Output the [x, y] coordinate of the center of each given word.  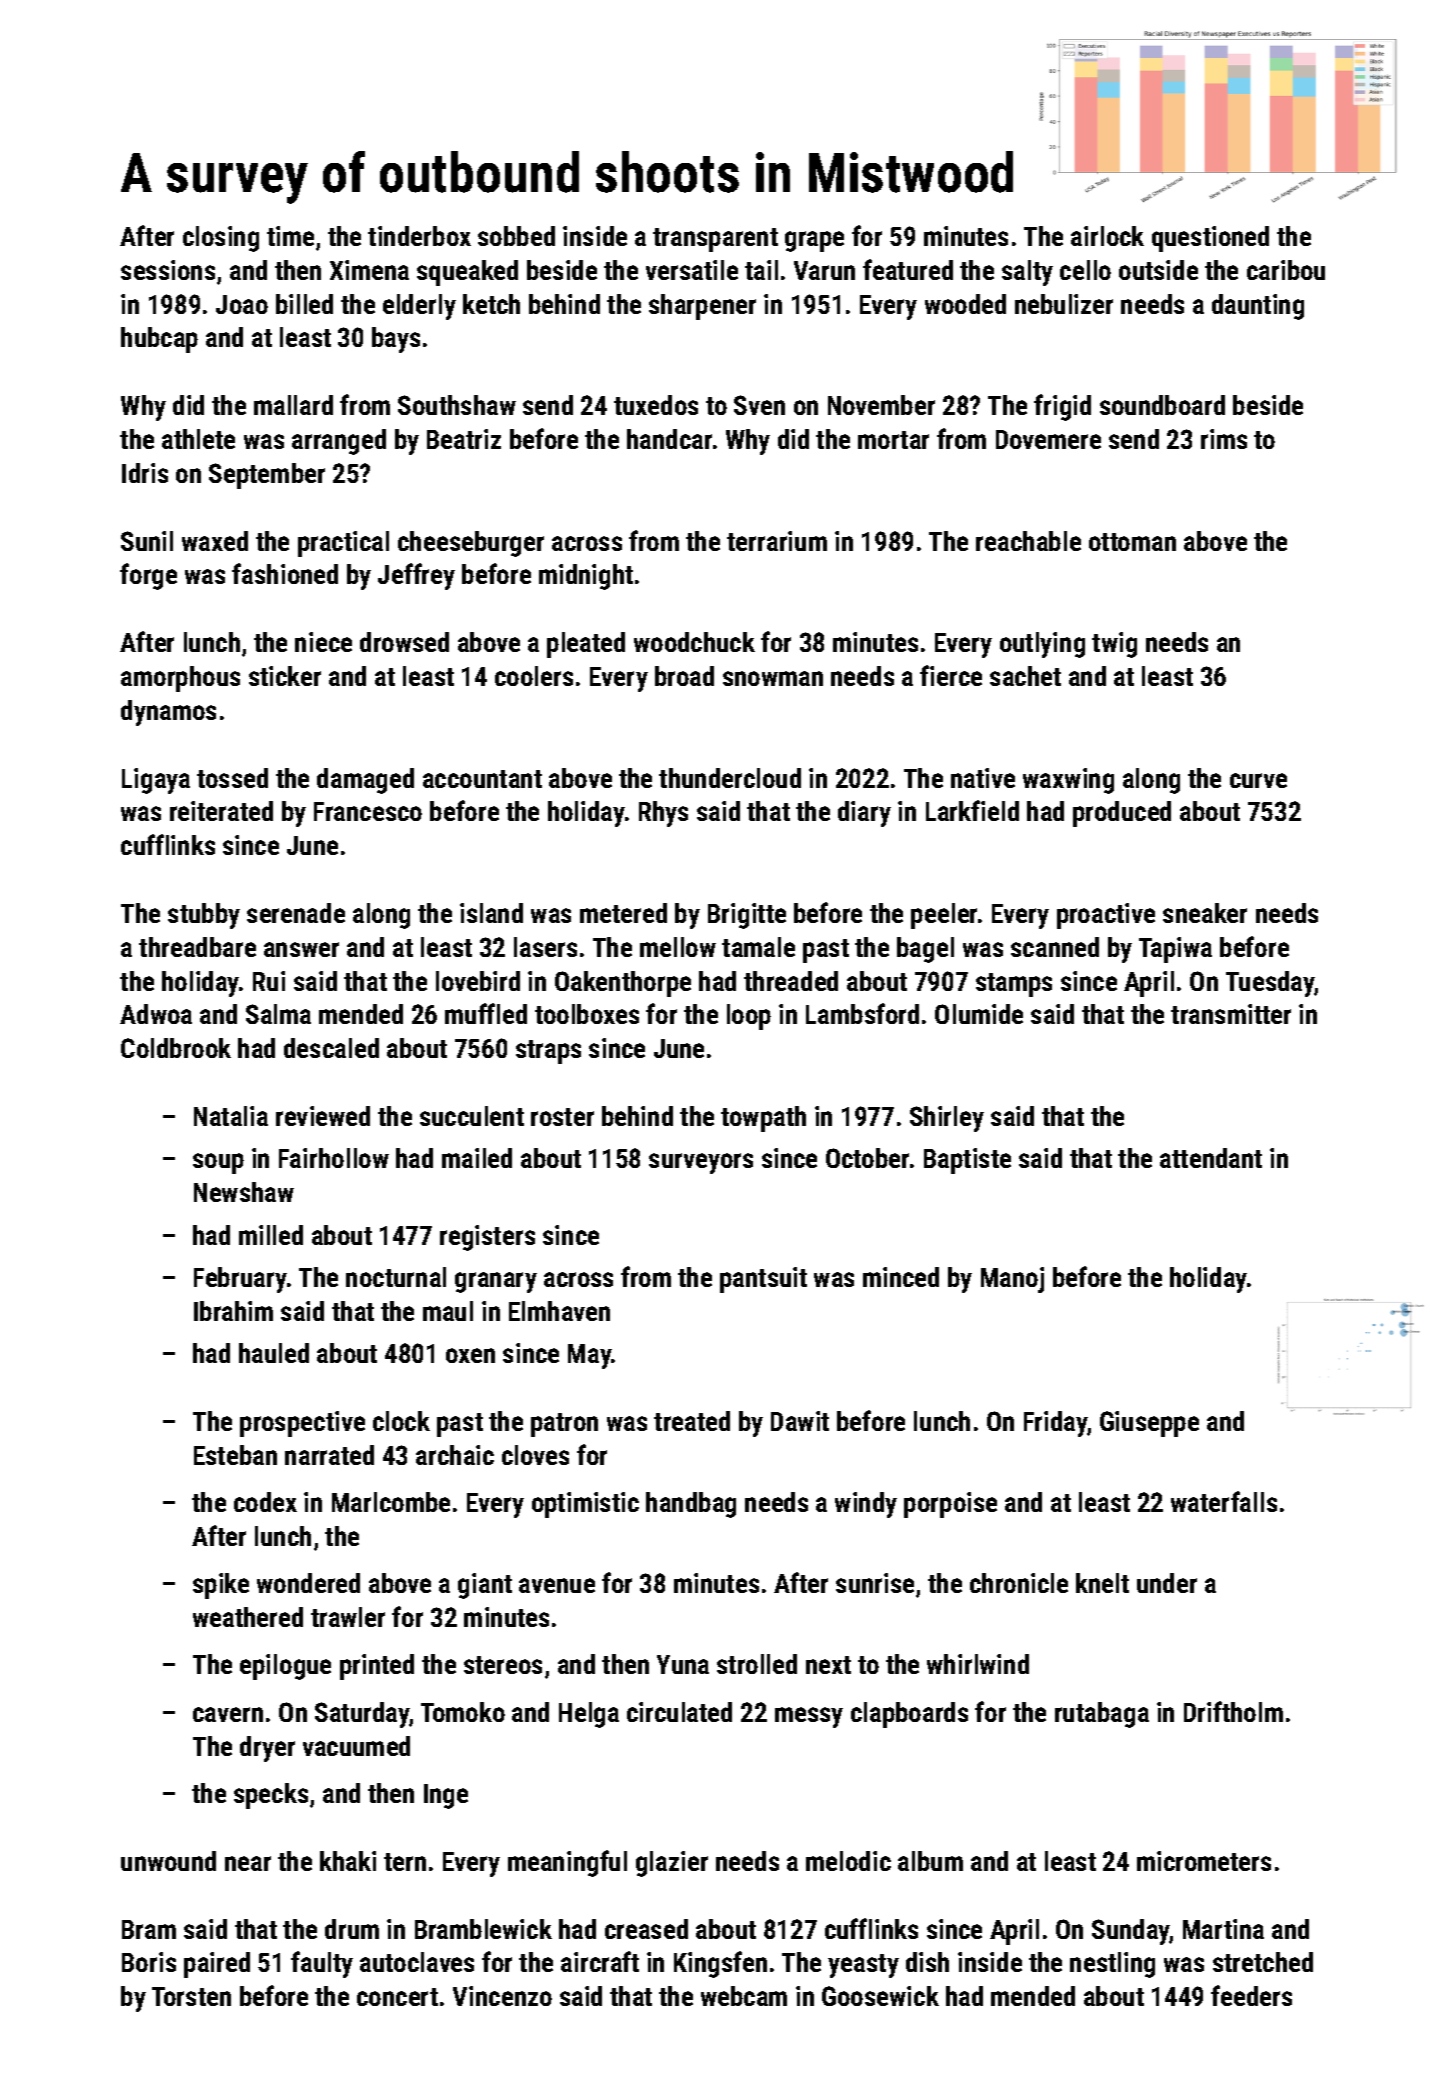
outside [1158, 270]
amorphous [180, 679]
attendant [1211, 1158]
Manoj [1012, 1280]
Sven [759, 405]
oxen [470, 1355]
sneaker [1205, 913]
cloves [535, 1455]
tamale [758, 947]
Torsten [191, 1996]
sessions [168, 270]
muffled [486, 1013]
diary [864, 814]
